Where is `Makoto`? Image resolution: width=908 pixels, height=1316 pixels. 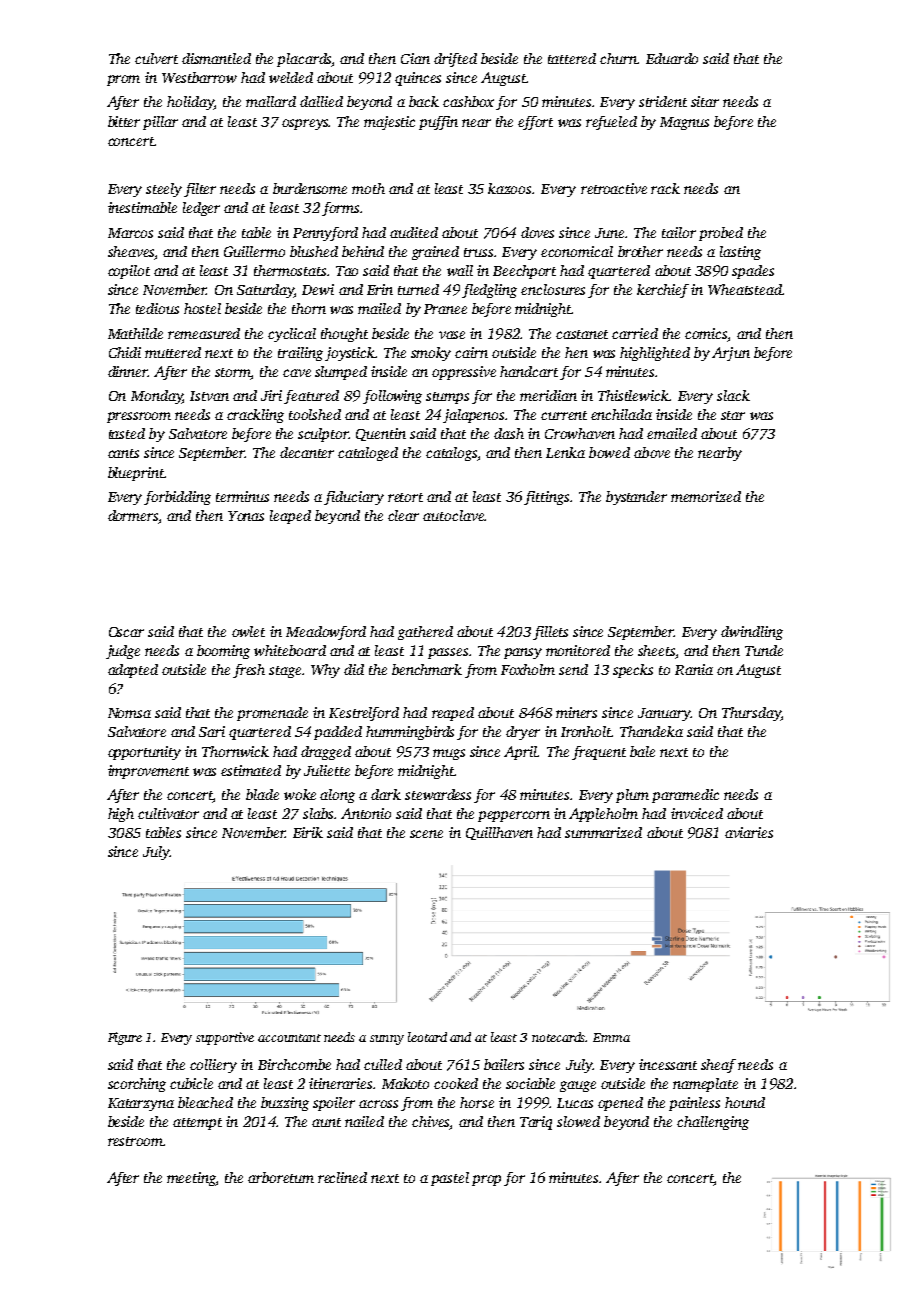
Makoto is located at coordinates (405, 1083).
